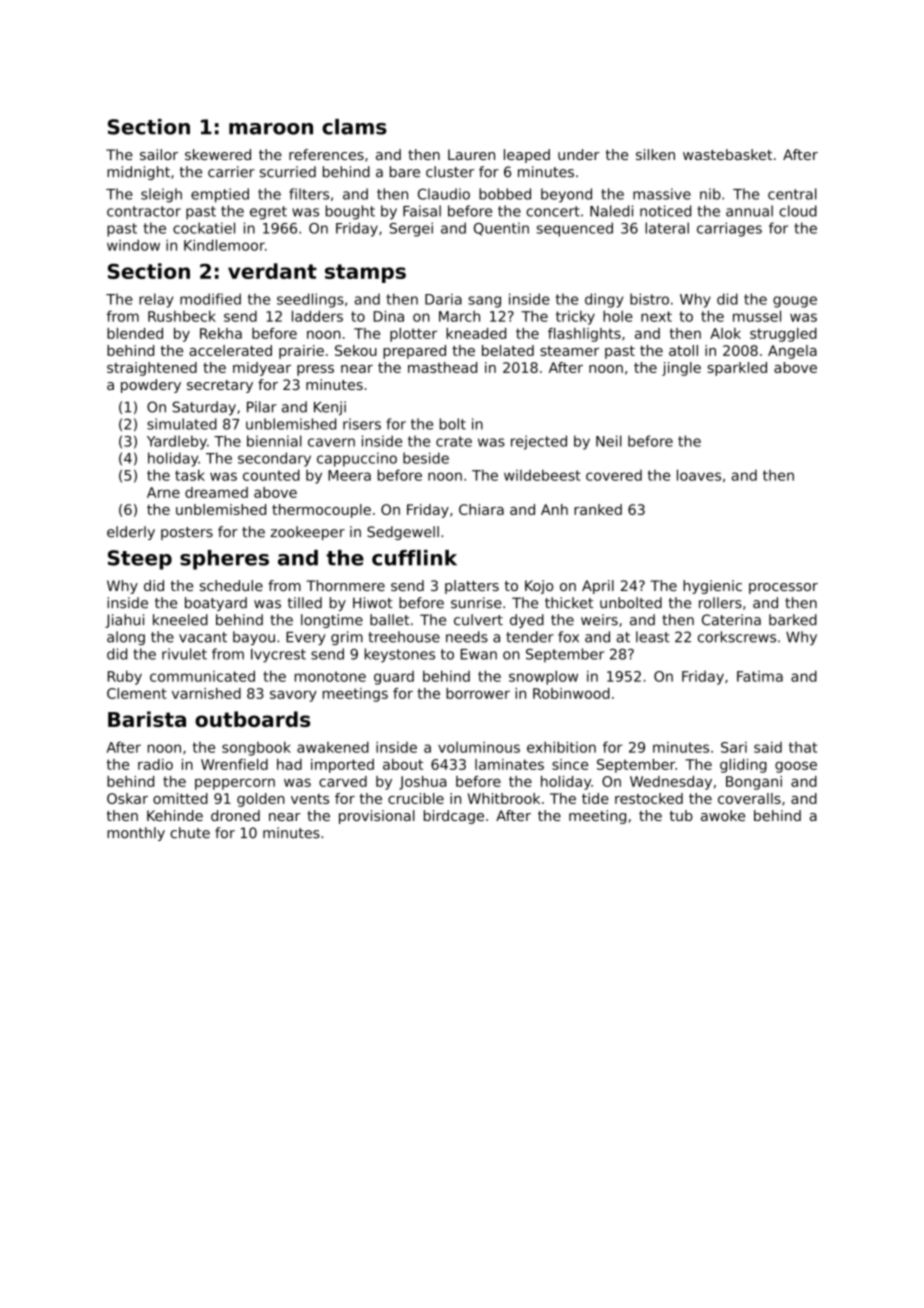 This page has height=1308, width=924. I want to click on savory, so click(293, 696).
